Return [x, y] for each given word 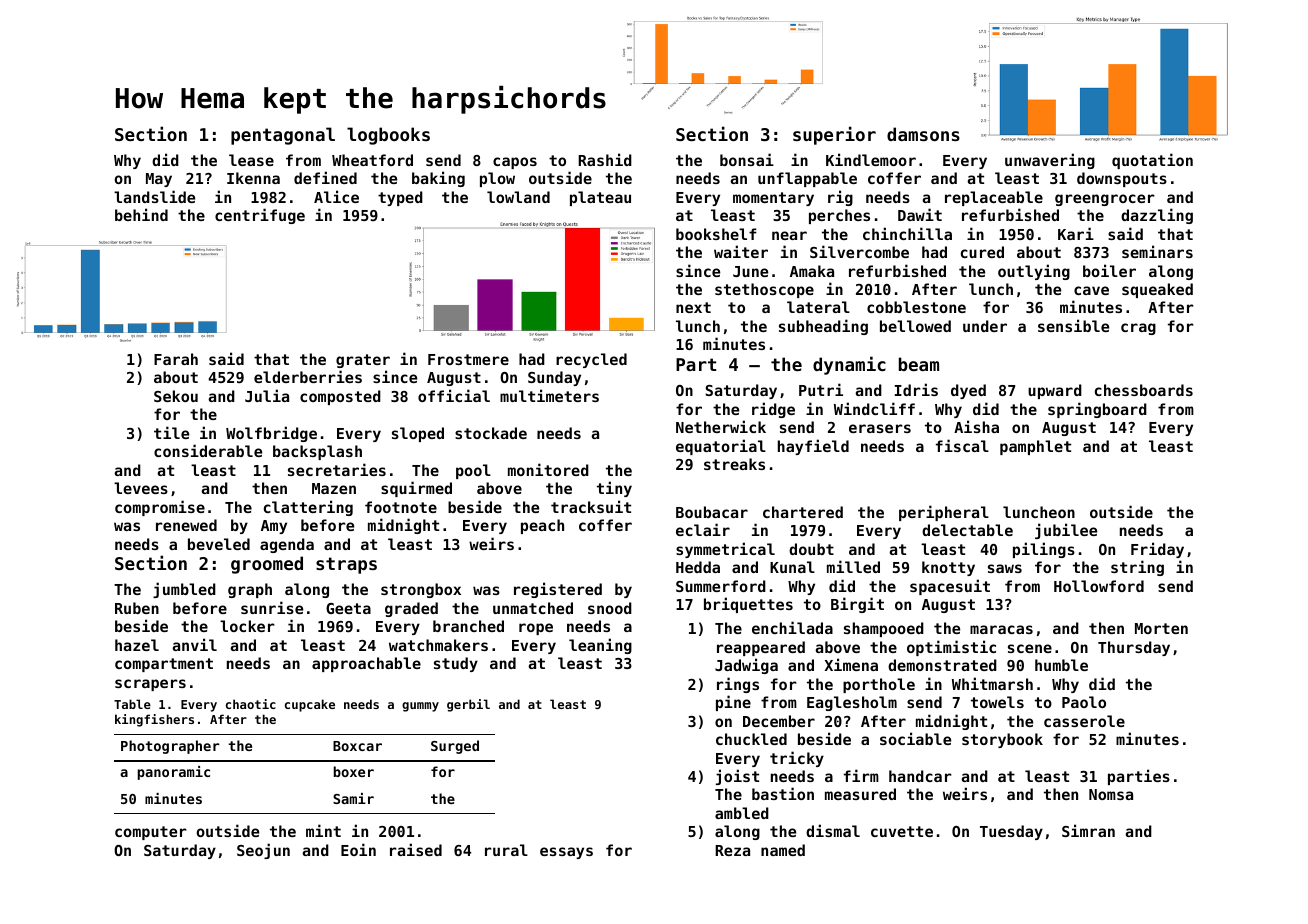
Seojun [263, 851]
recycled [591, 360]
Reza [732, 850]
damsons [923, 134]
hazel [137, 645]
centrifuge [260, 216]
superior [834, 135]
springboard [1097, 410]
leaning [600, 646]
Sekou [176, 396]
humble [1061, 665]
